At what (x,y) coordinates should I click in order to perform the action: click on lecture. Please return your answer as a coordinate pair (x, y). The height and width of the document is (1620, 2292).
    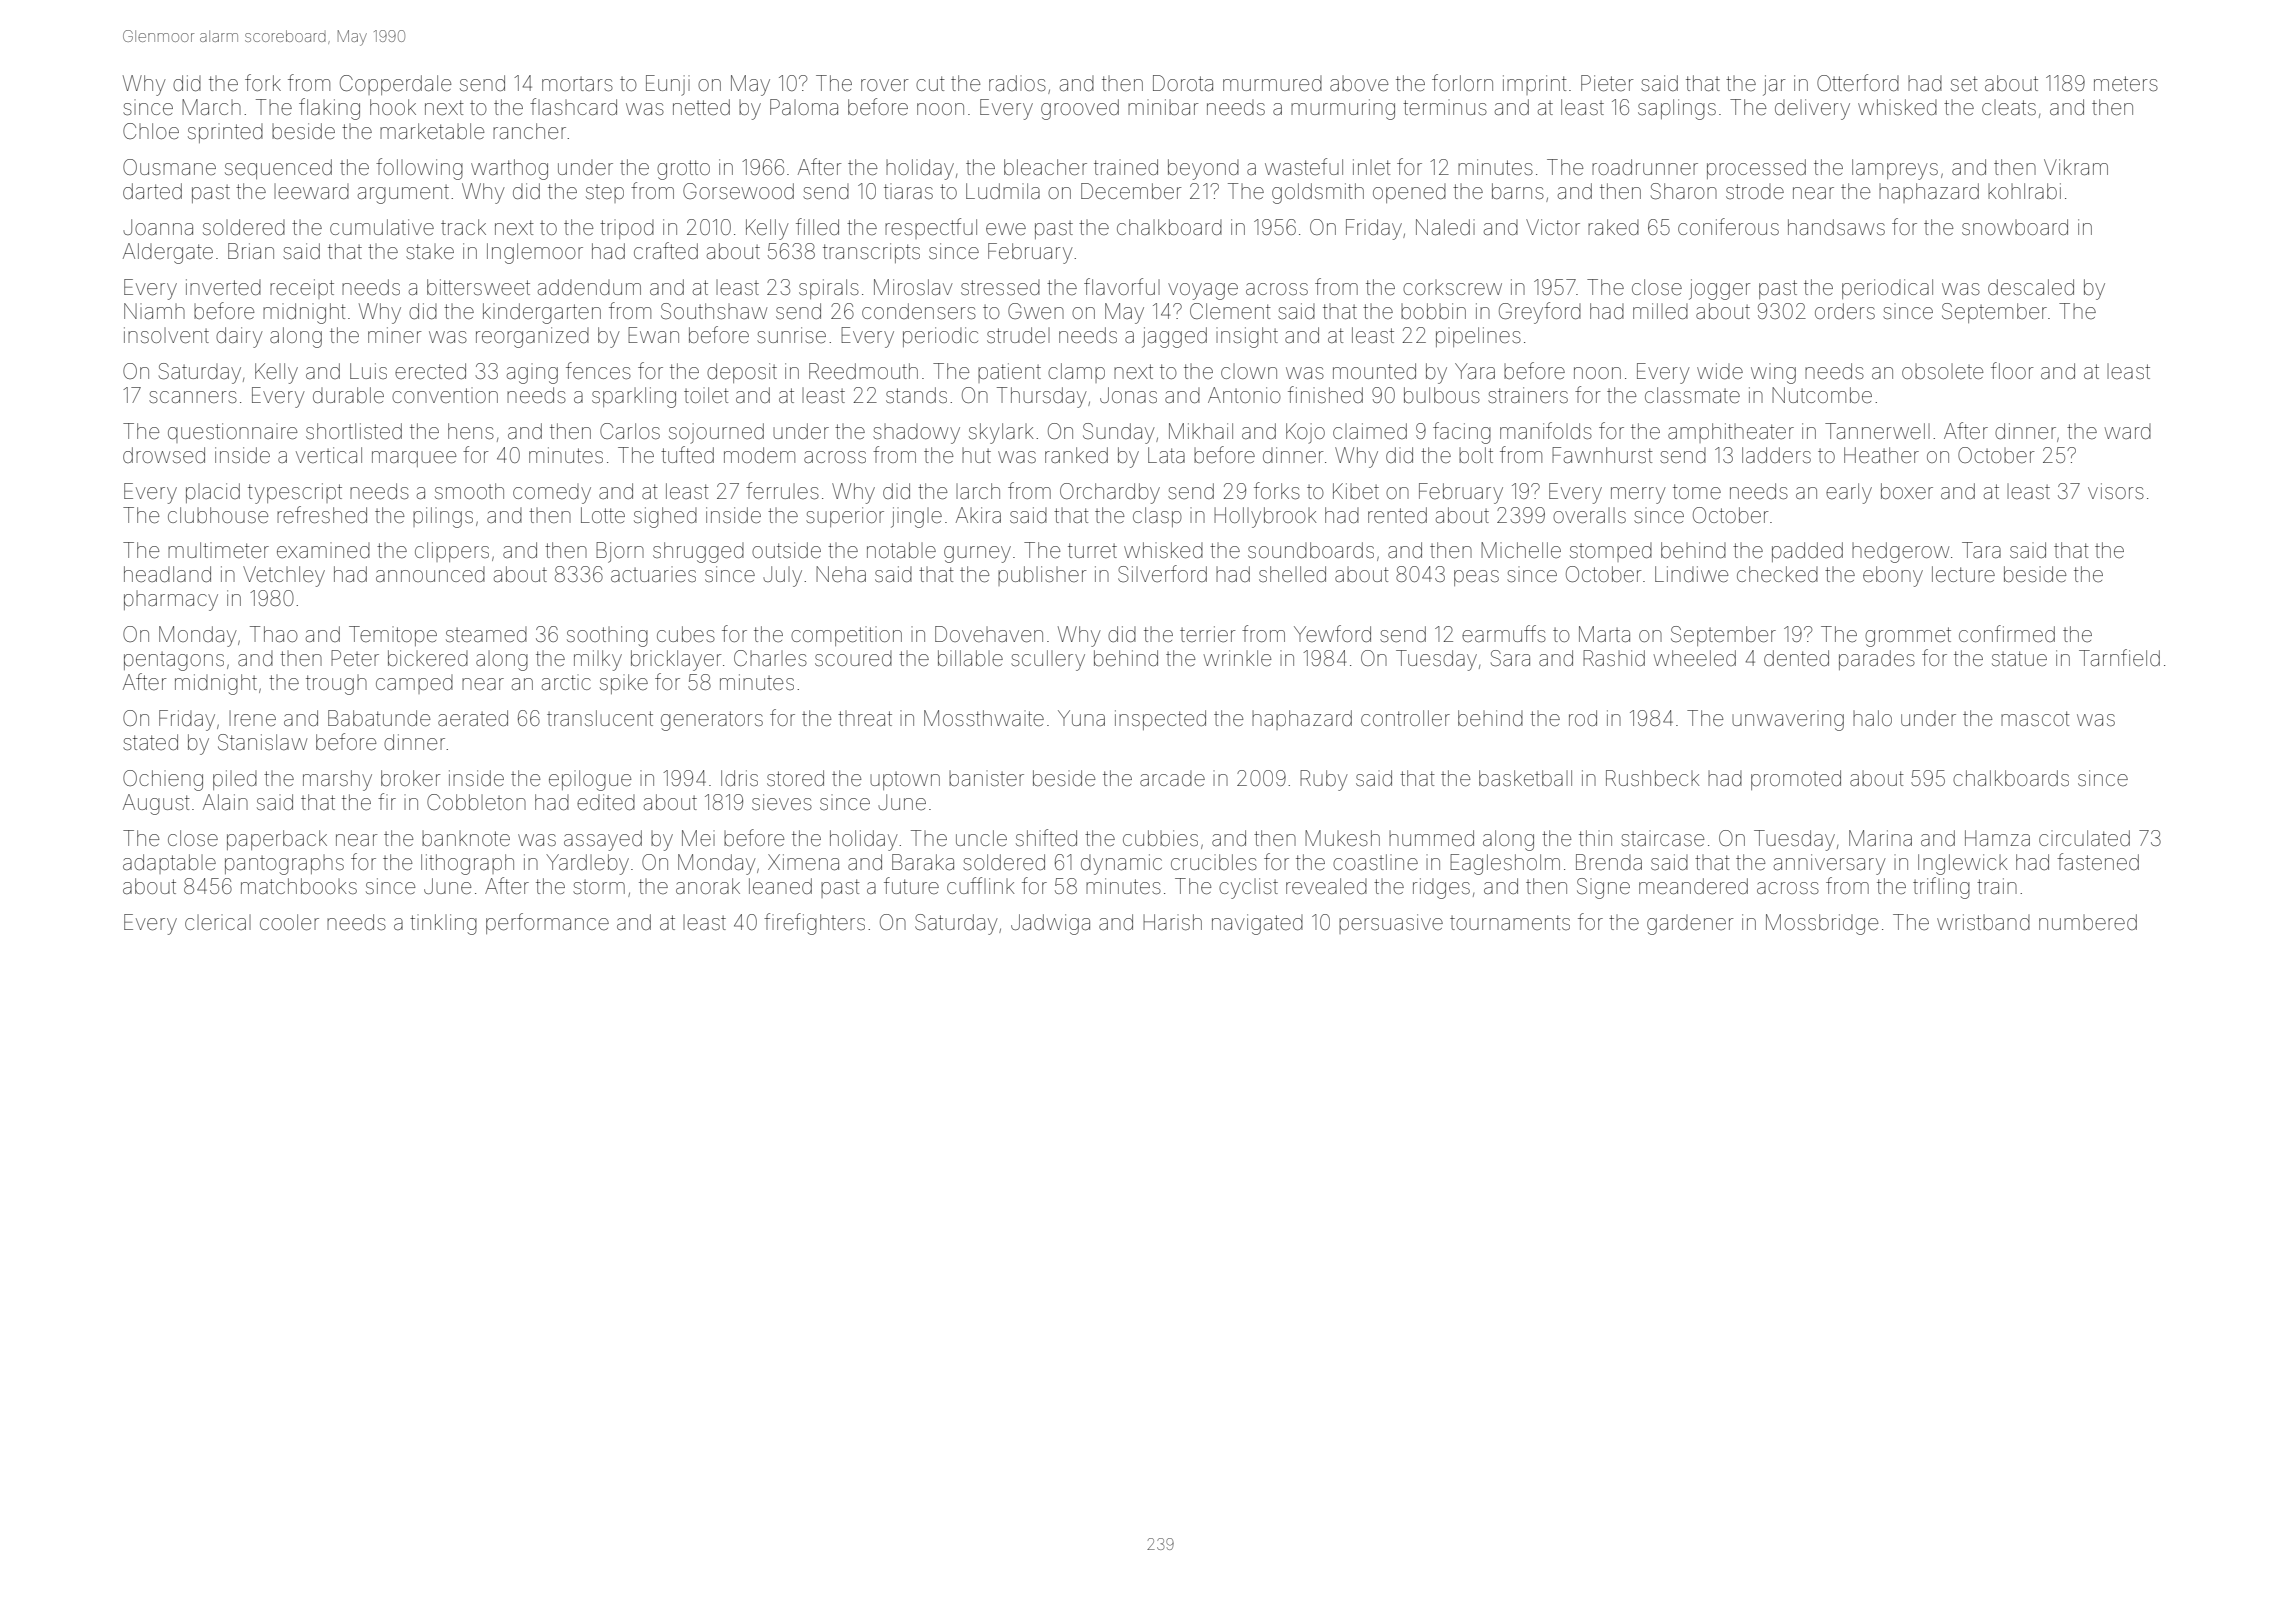
    Looking at the image, I should click on (1963, 574).
